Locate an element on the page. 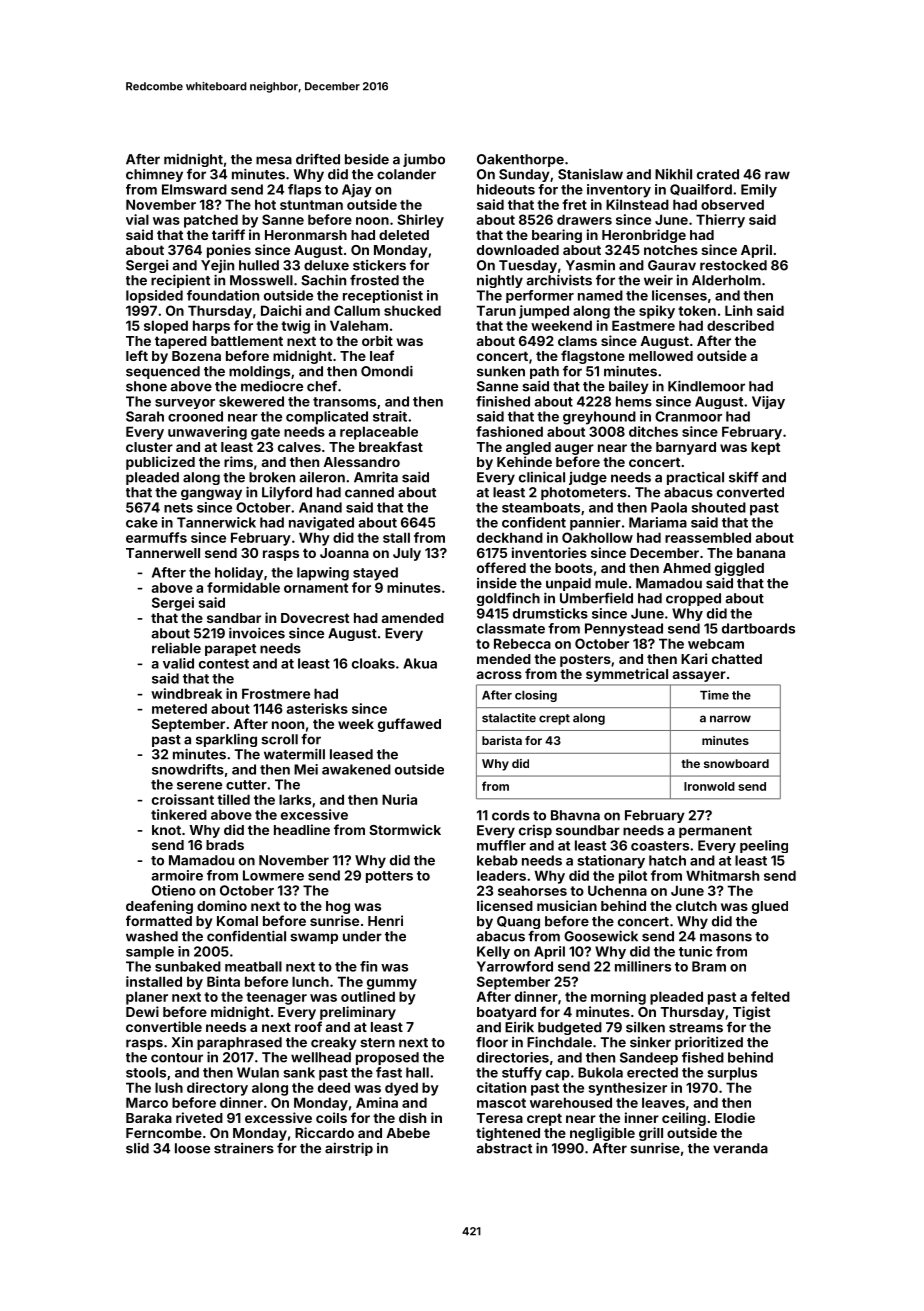 The height and width of the image is (1311, 924). crated is located at coordinates (718, 174).
